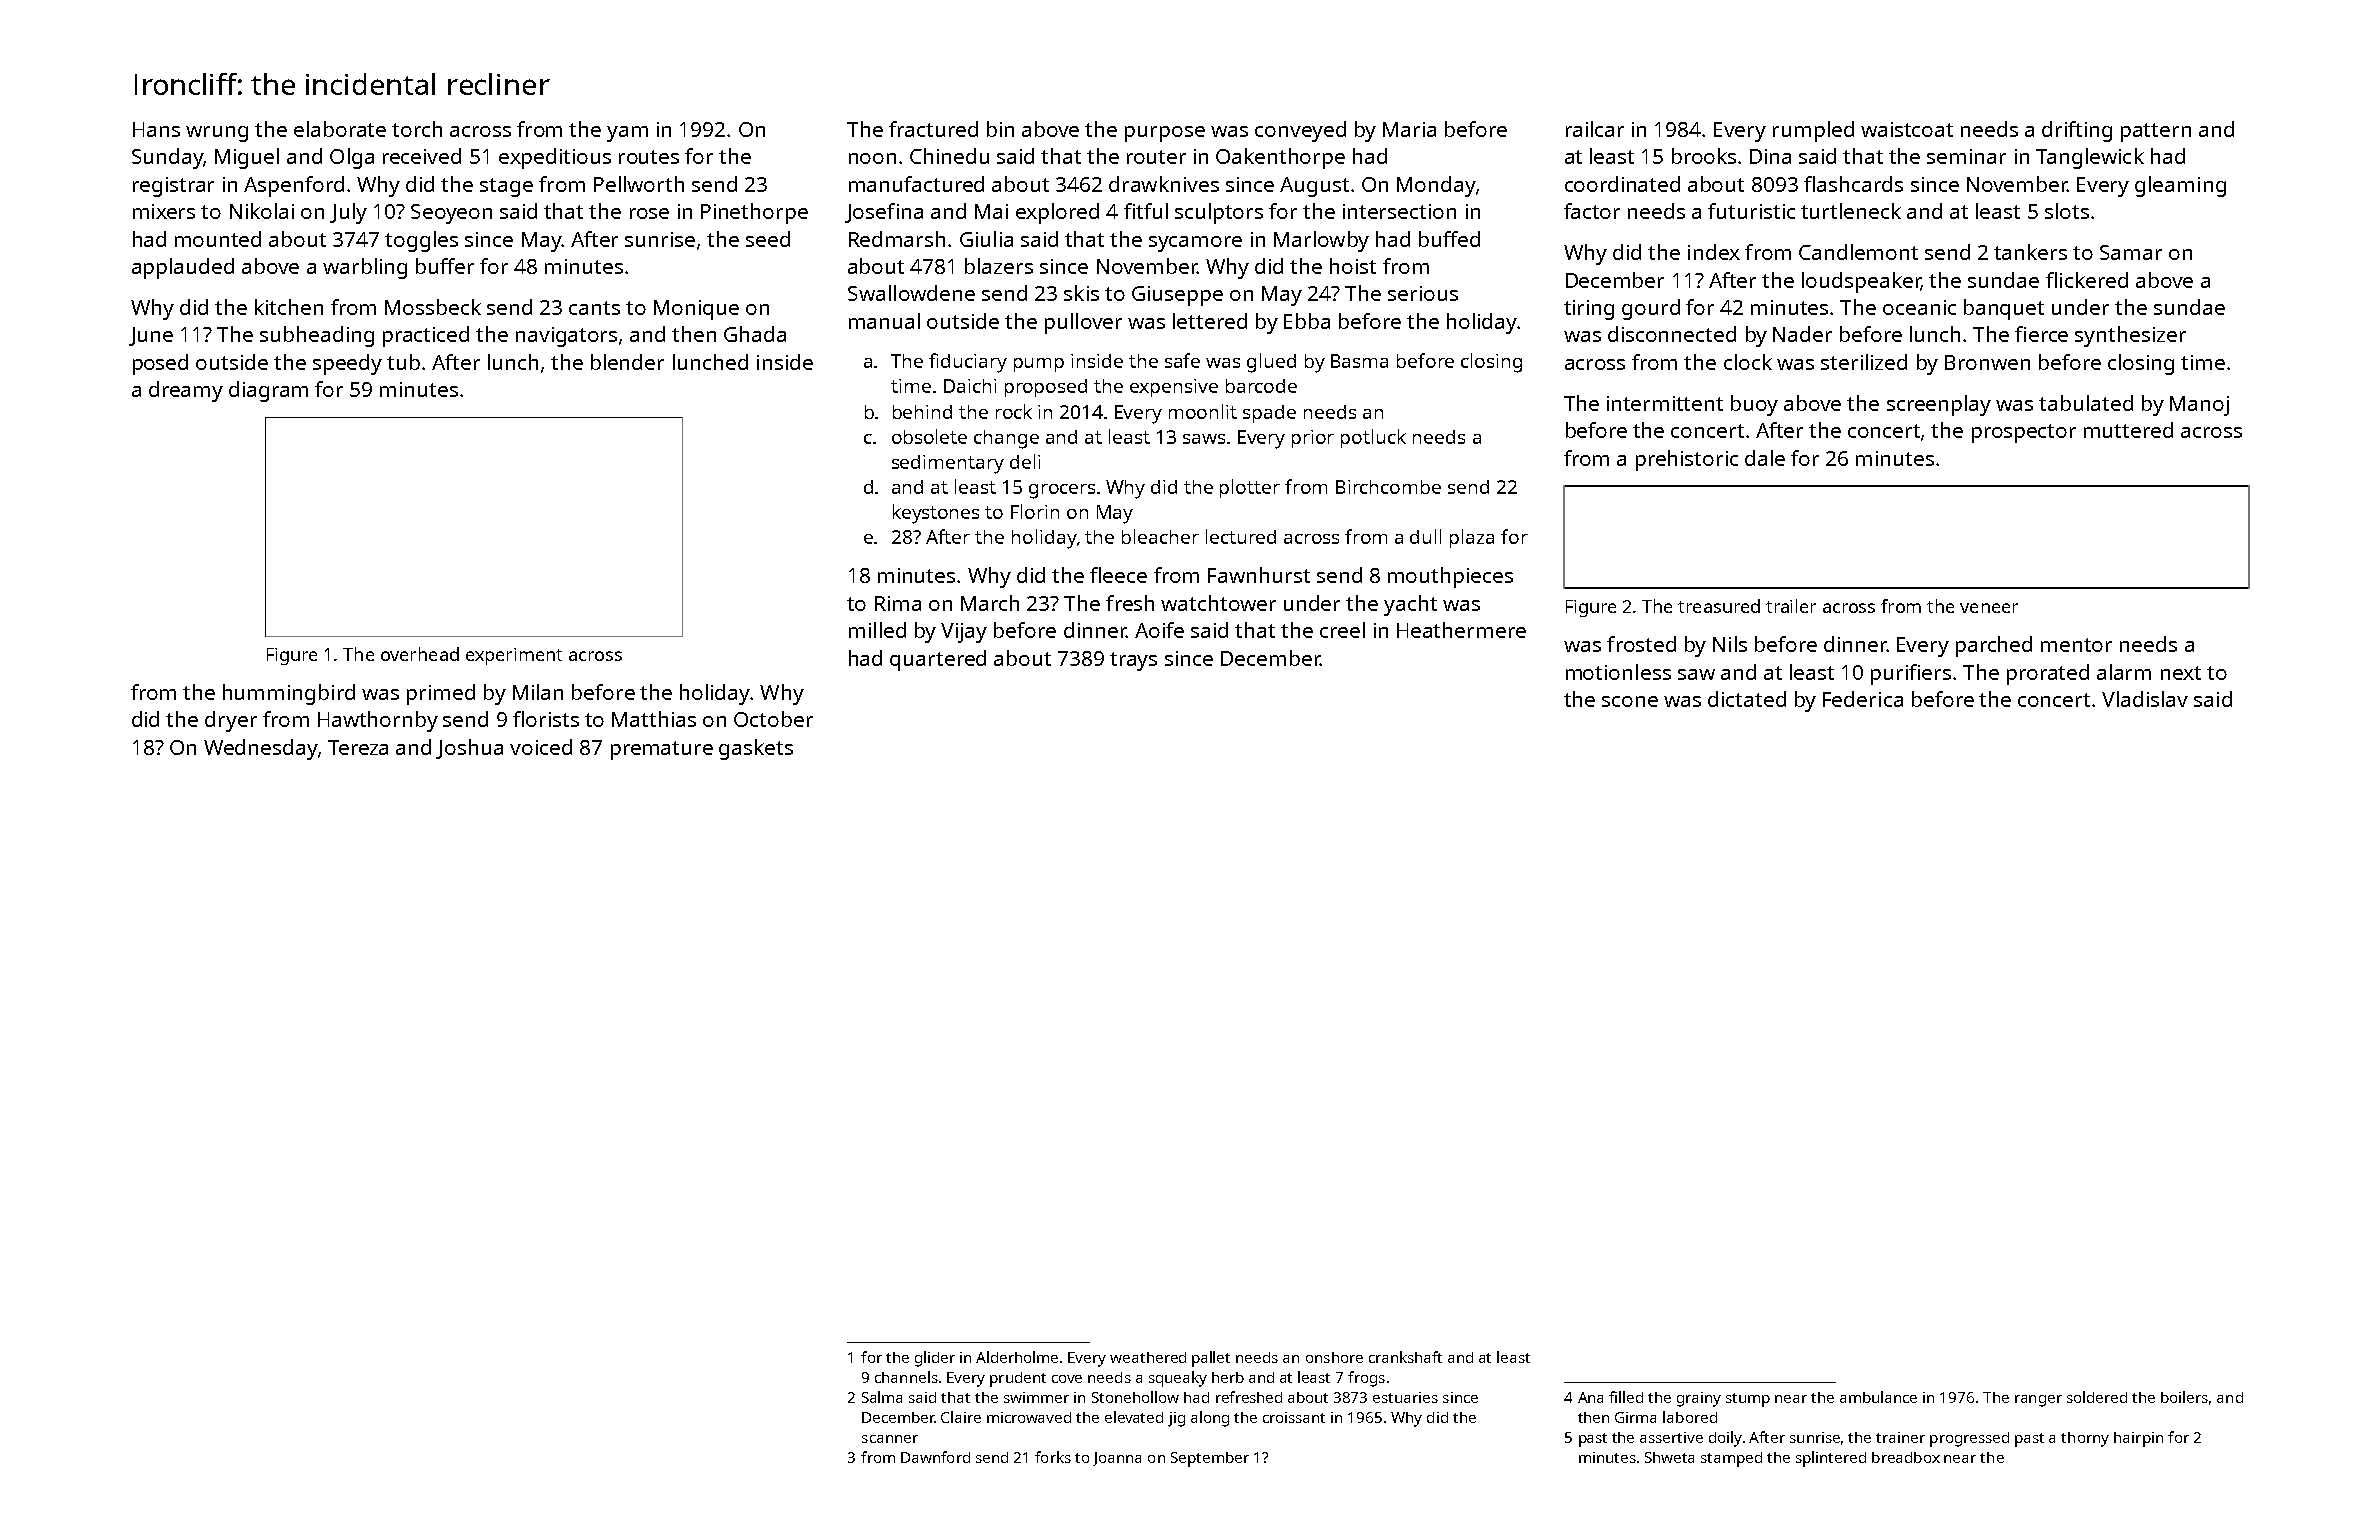 The width and height of the image is (2380, 1540). Describe the element at coordinates (417, 129) in the image. I see `torch` at that location.
